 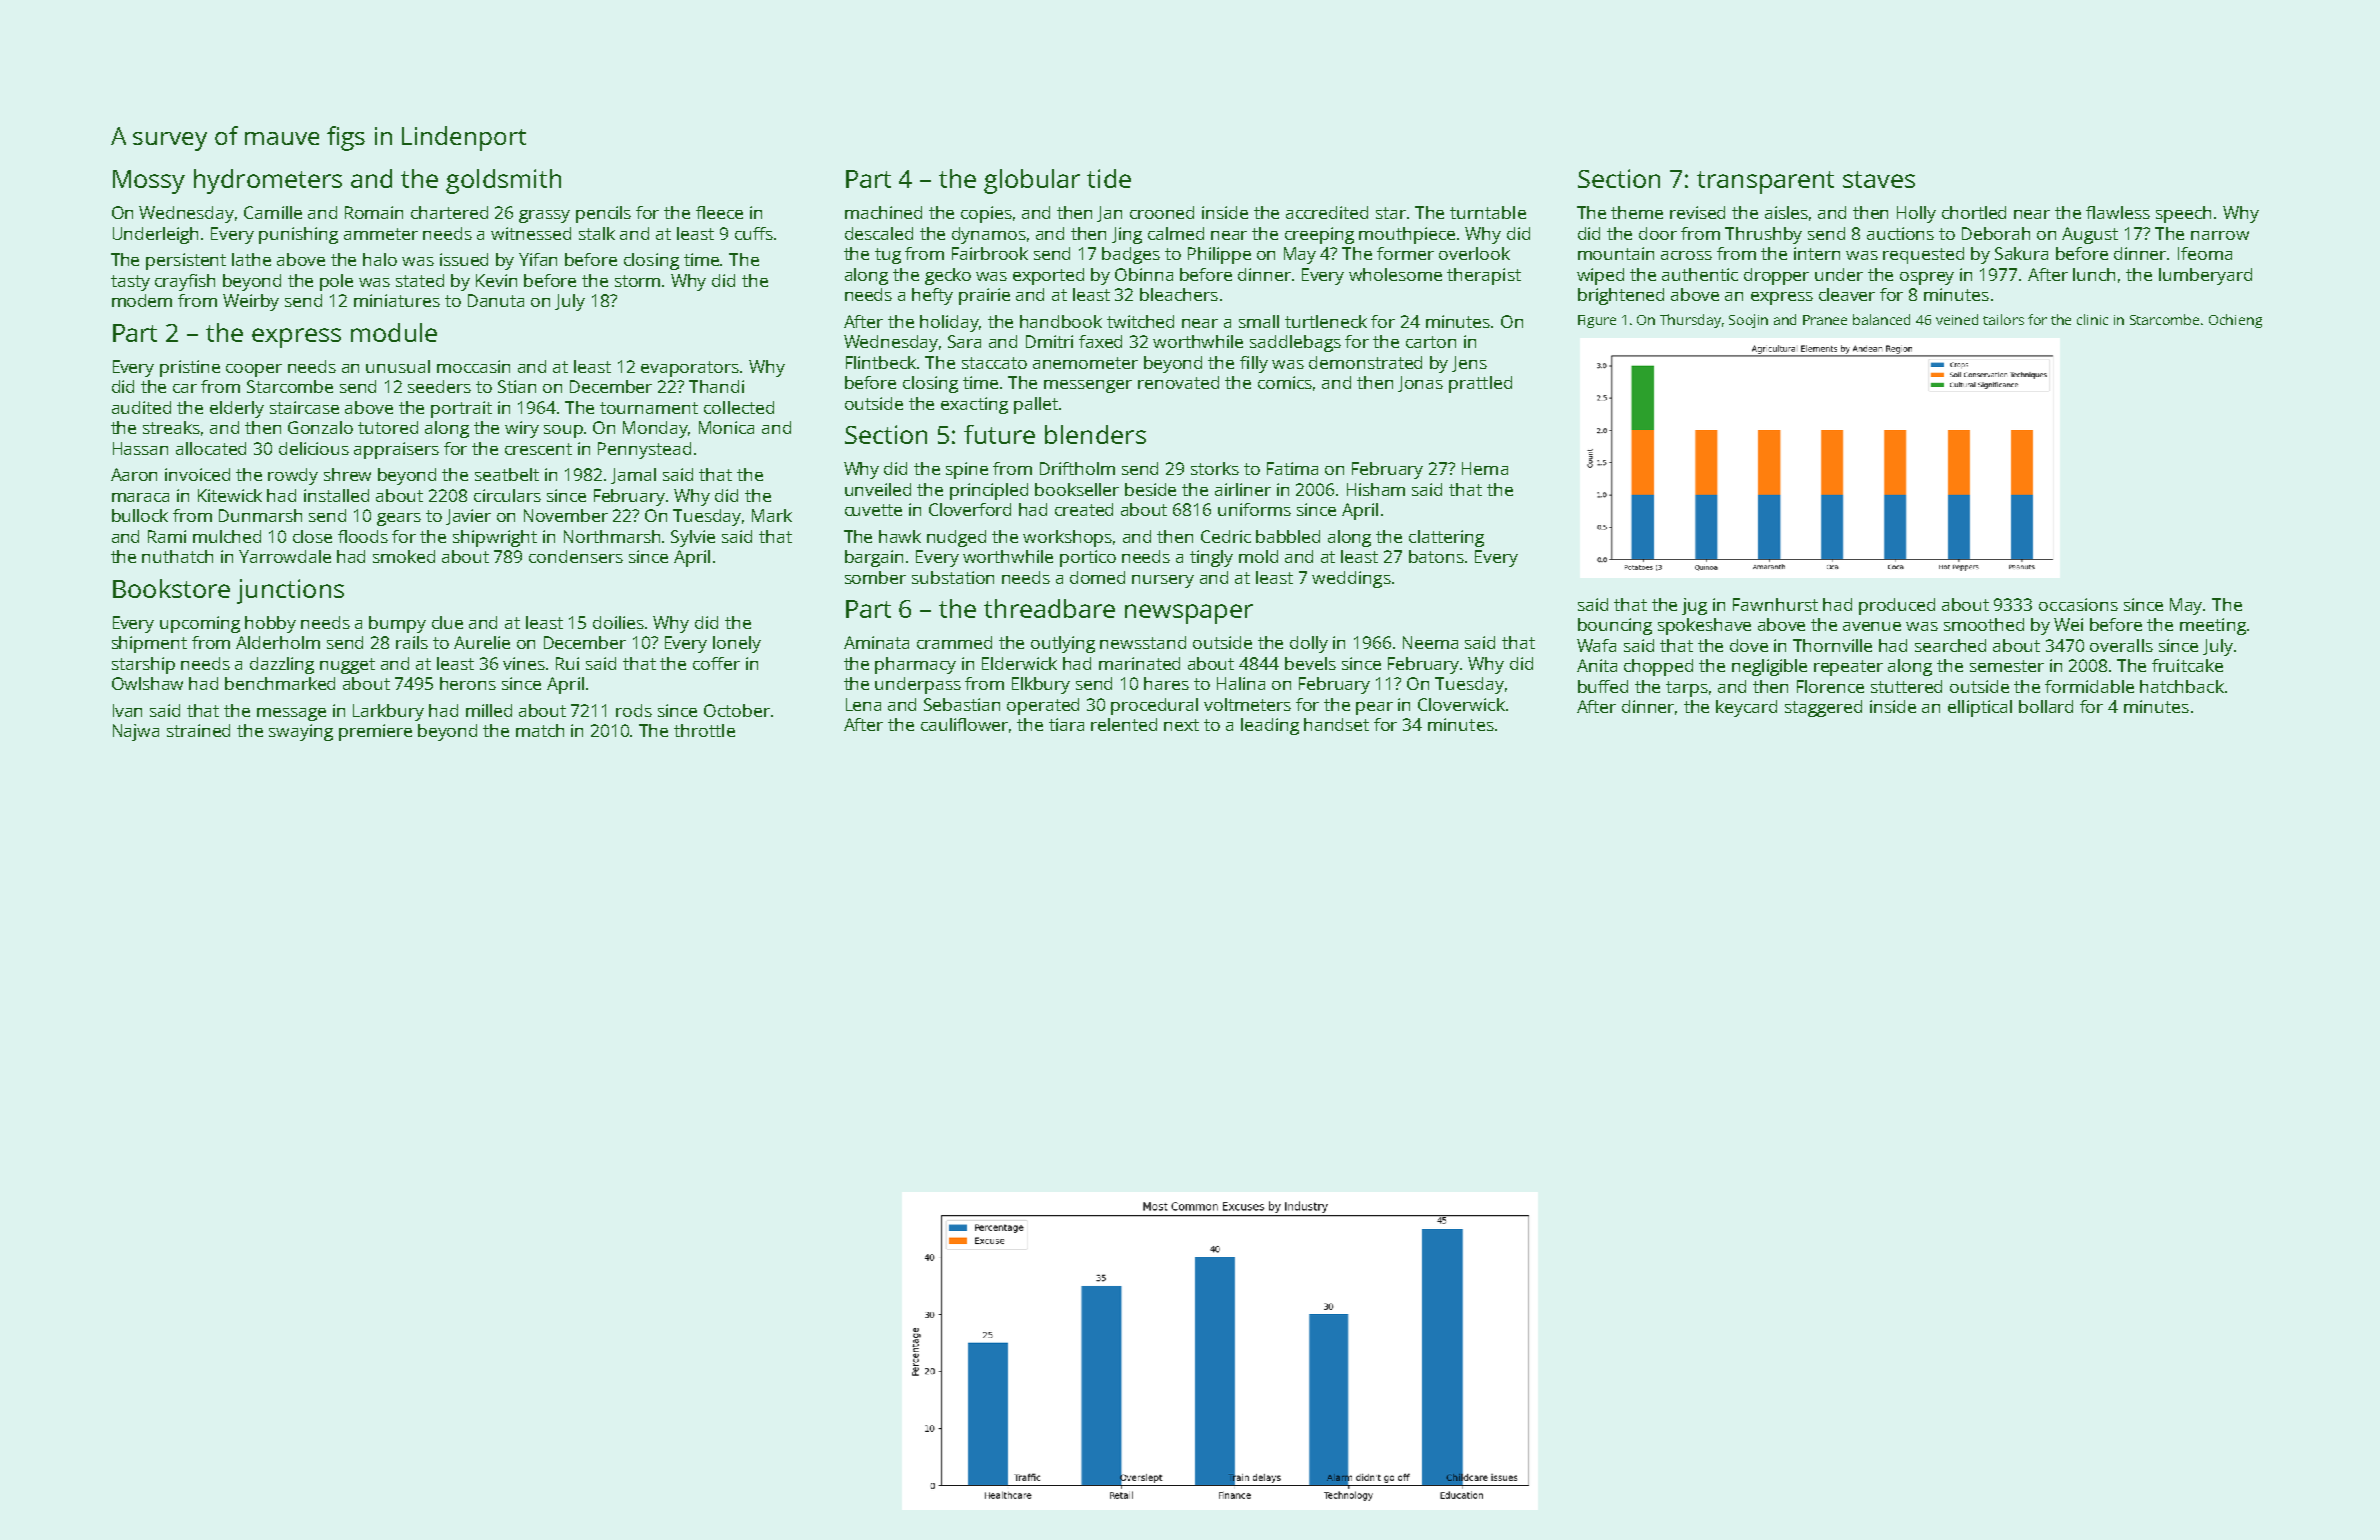 What do you see at coordinates (525, 663) in the image?
I see `vines` at bounding box center [525, 663].
